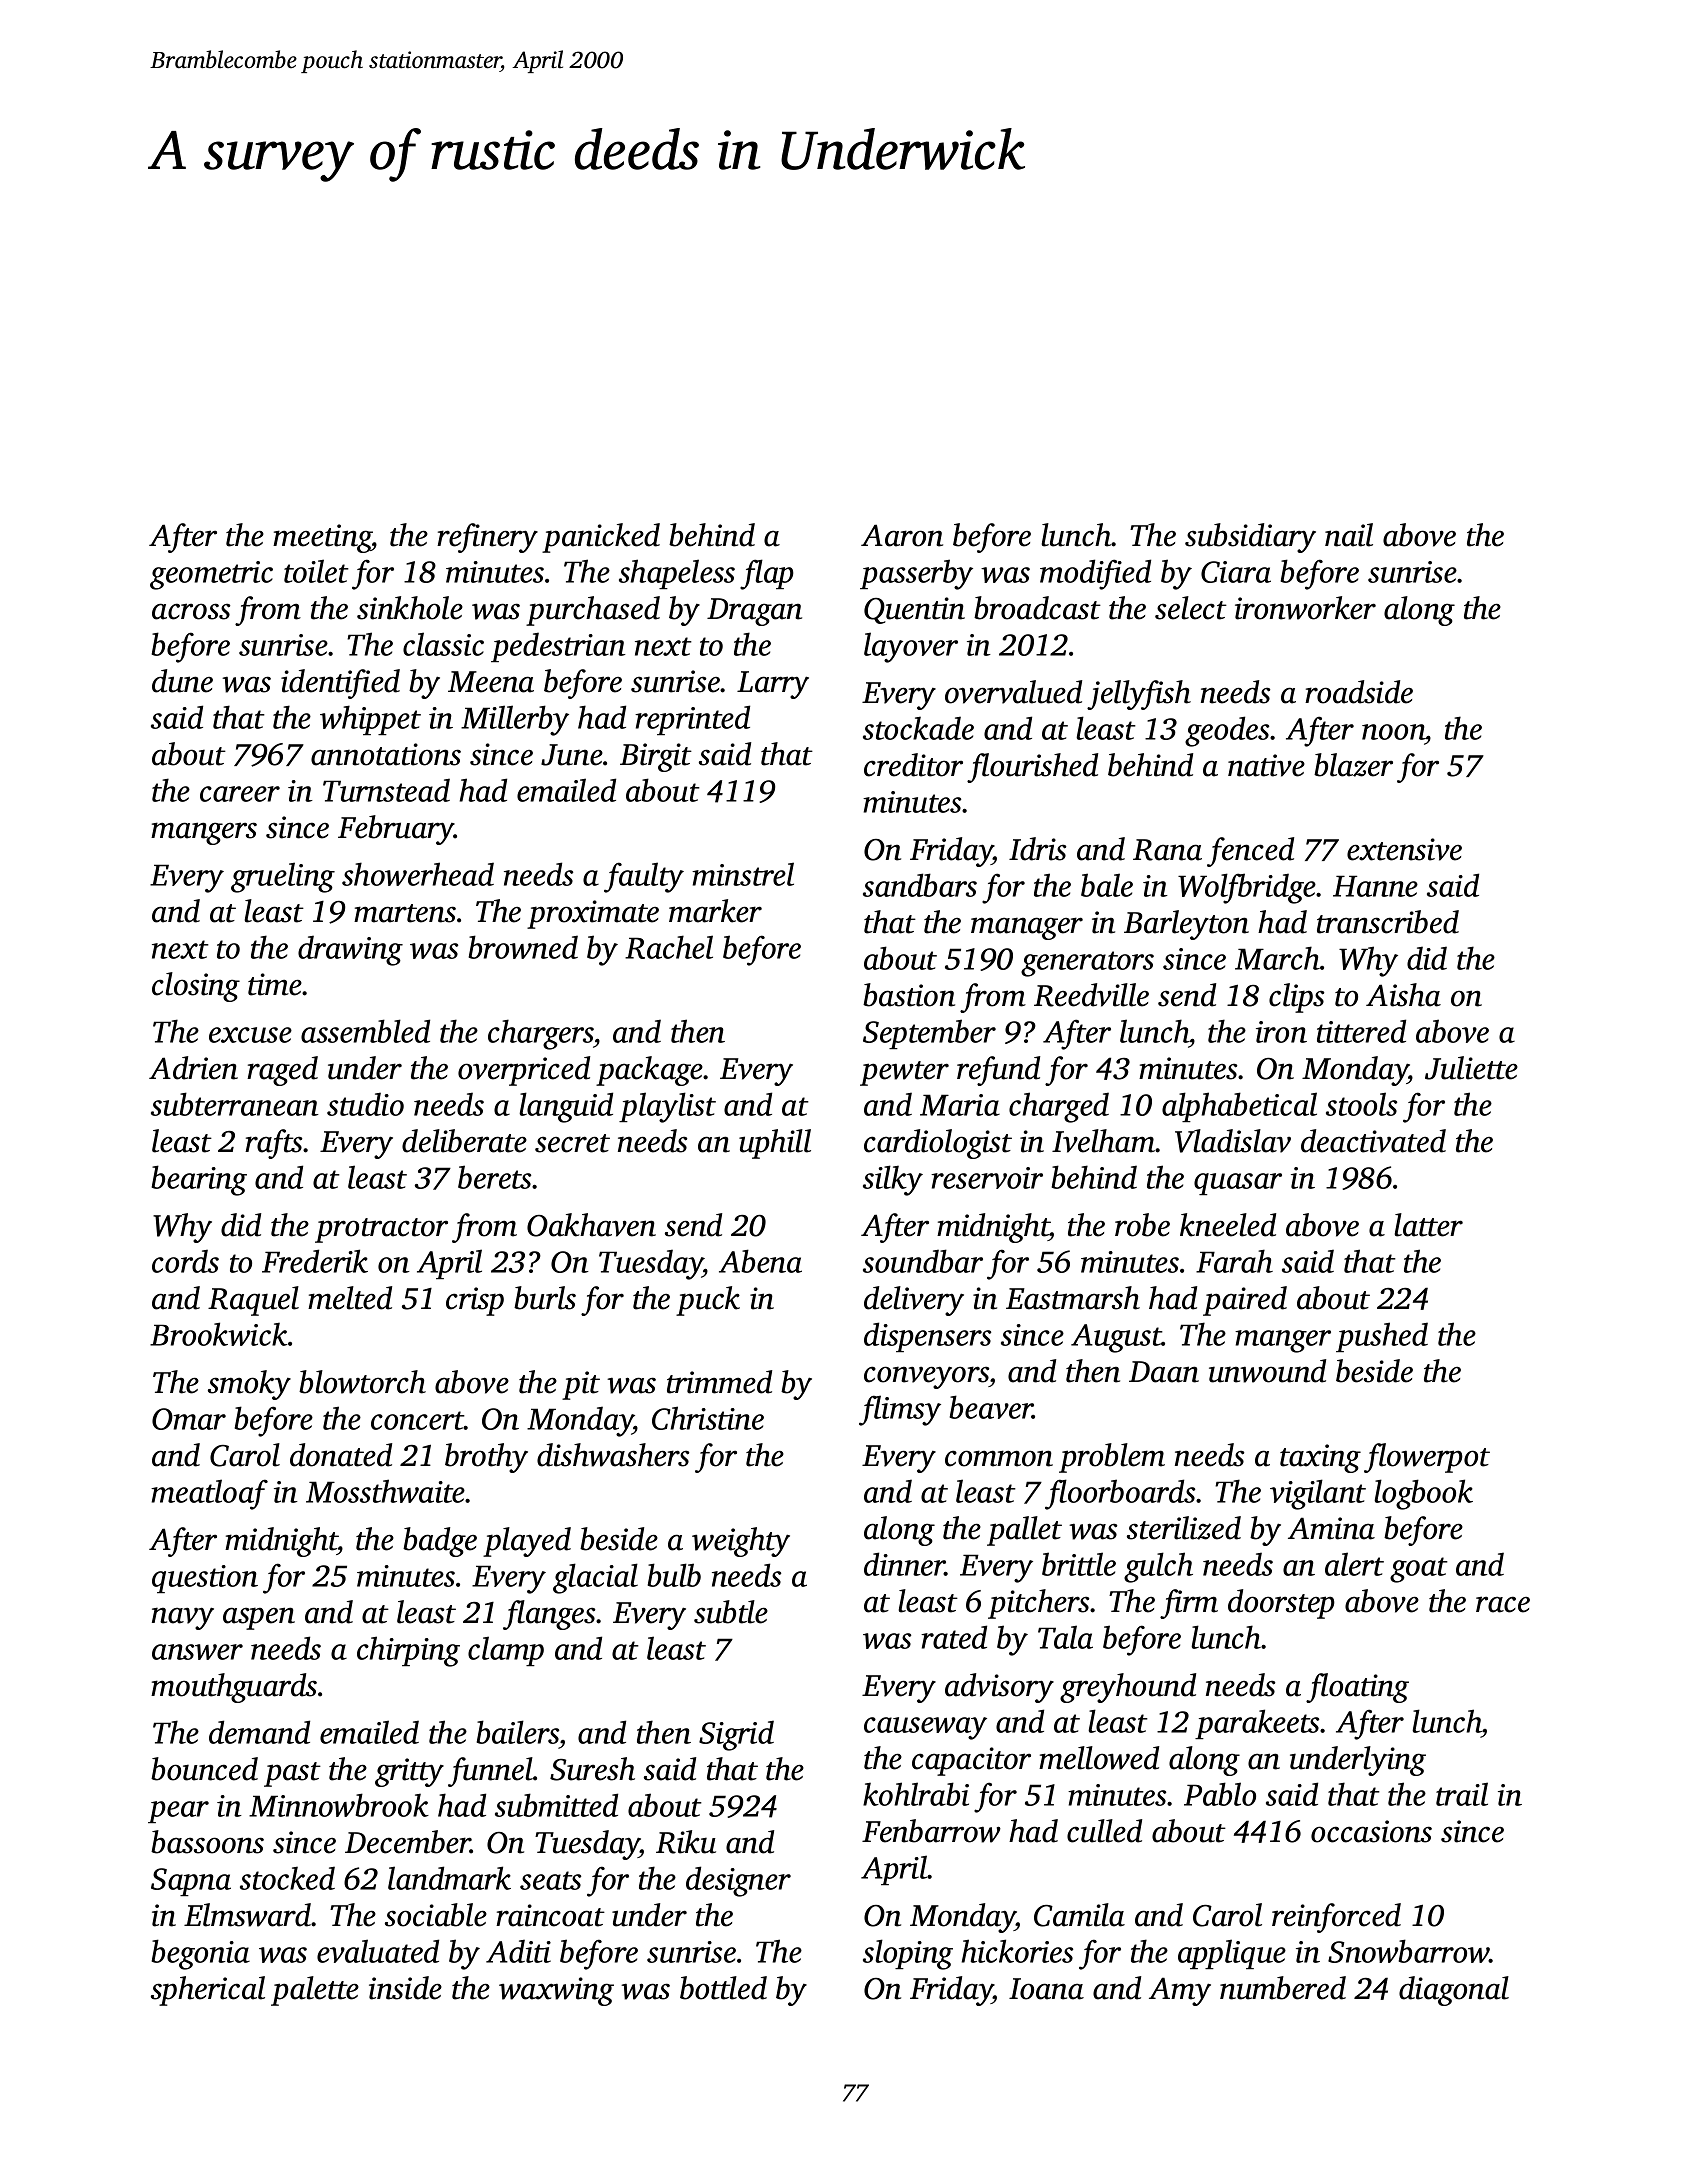 This image has height=2178, width=1683. Describe the element at coordinates (1296, 998) in the image. I see `clips` at that location.
